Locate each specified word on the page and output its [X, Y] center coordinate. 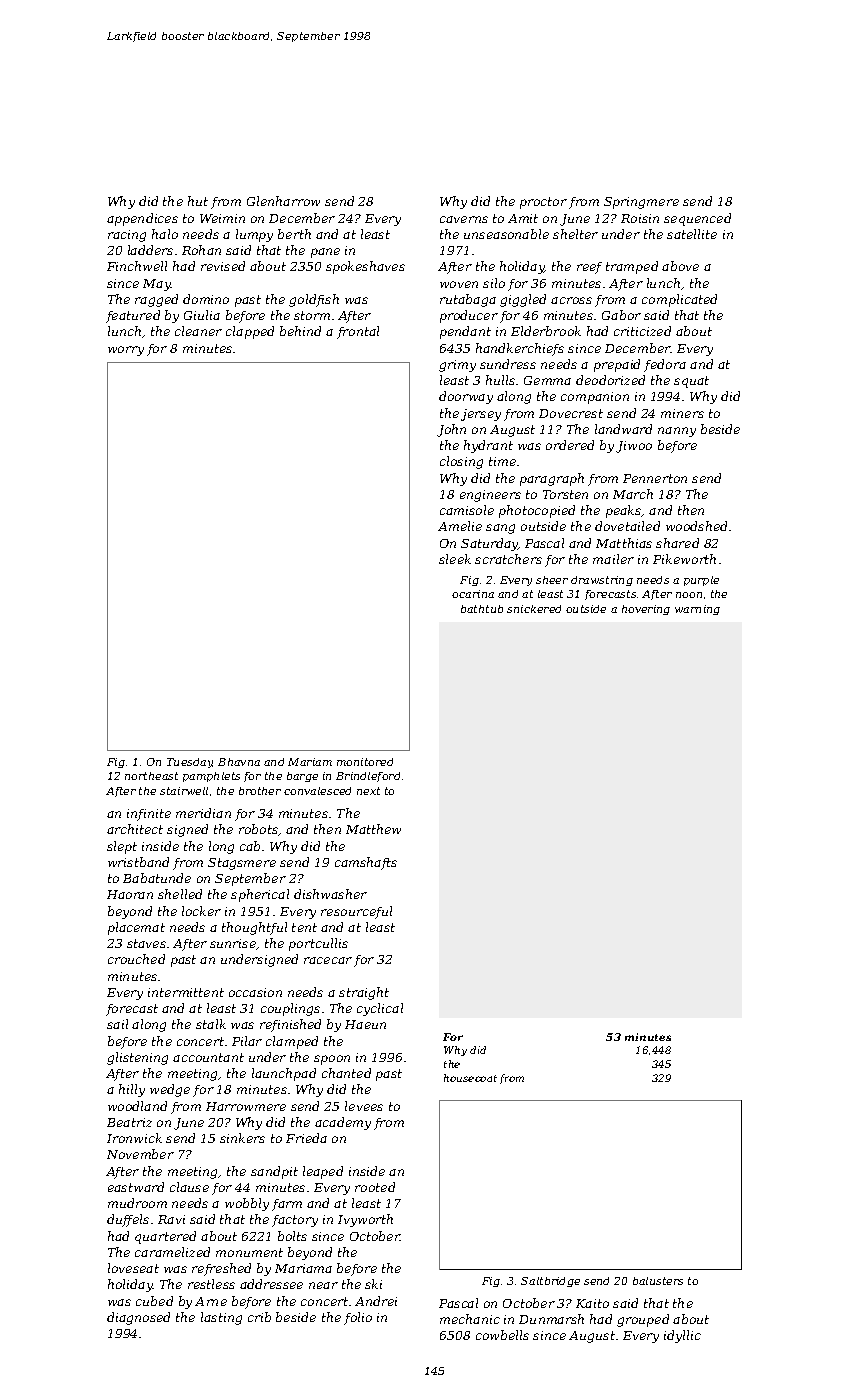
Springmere [641, 203]
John [451, 430]
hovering [646, 610]
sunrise [233, 943]
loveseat [133, 1268]
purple [701, 581]
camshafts [366, 863]
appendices [142, 219]
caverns [464, 219]
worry [126, 351]
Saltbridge [550, 1282]
